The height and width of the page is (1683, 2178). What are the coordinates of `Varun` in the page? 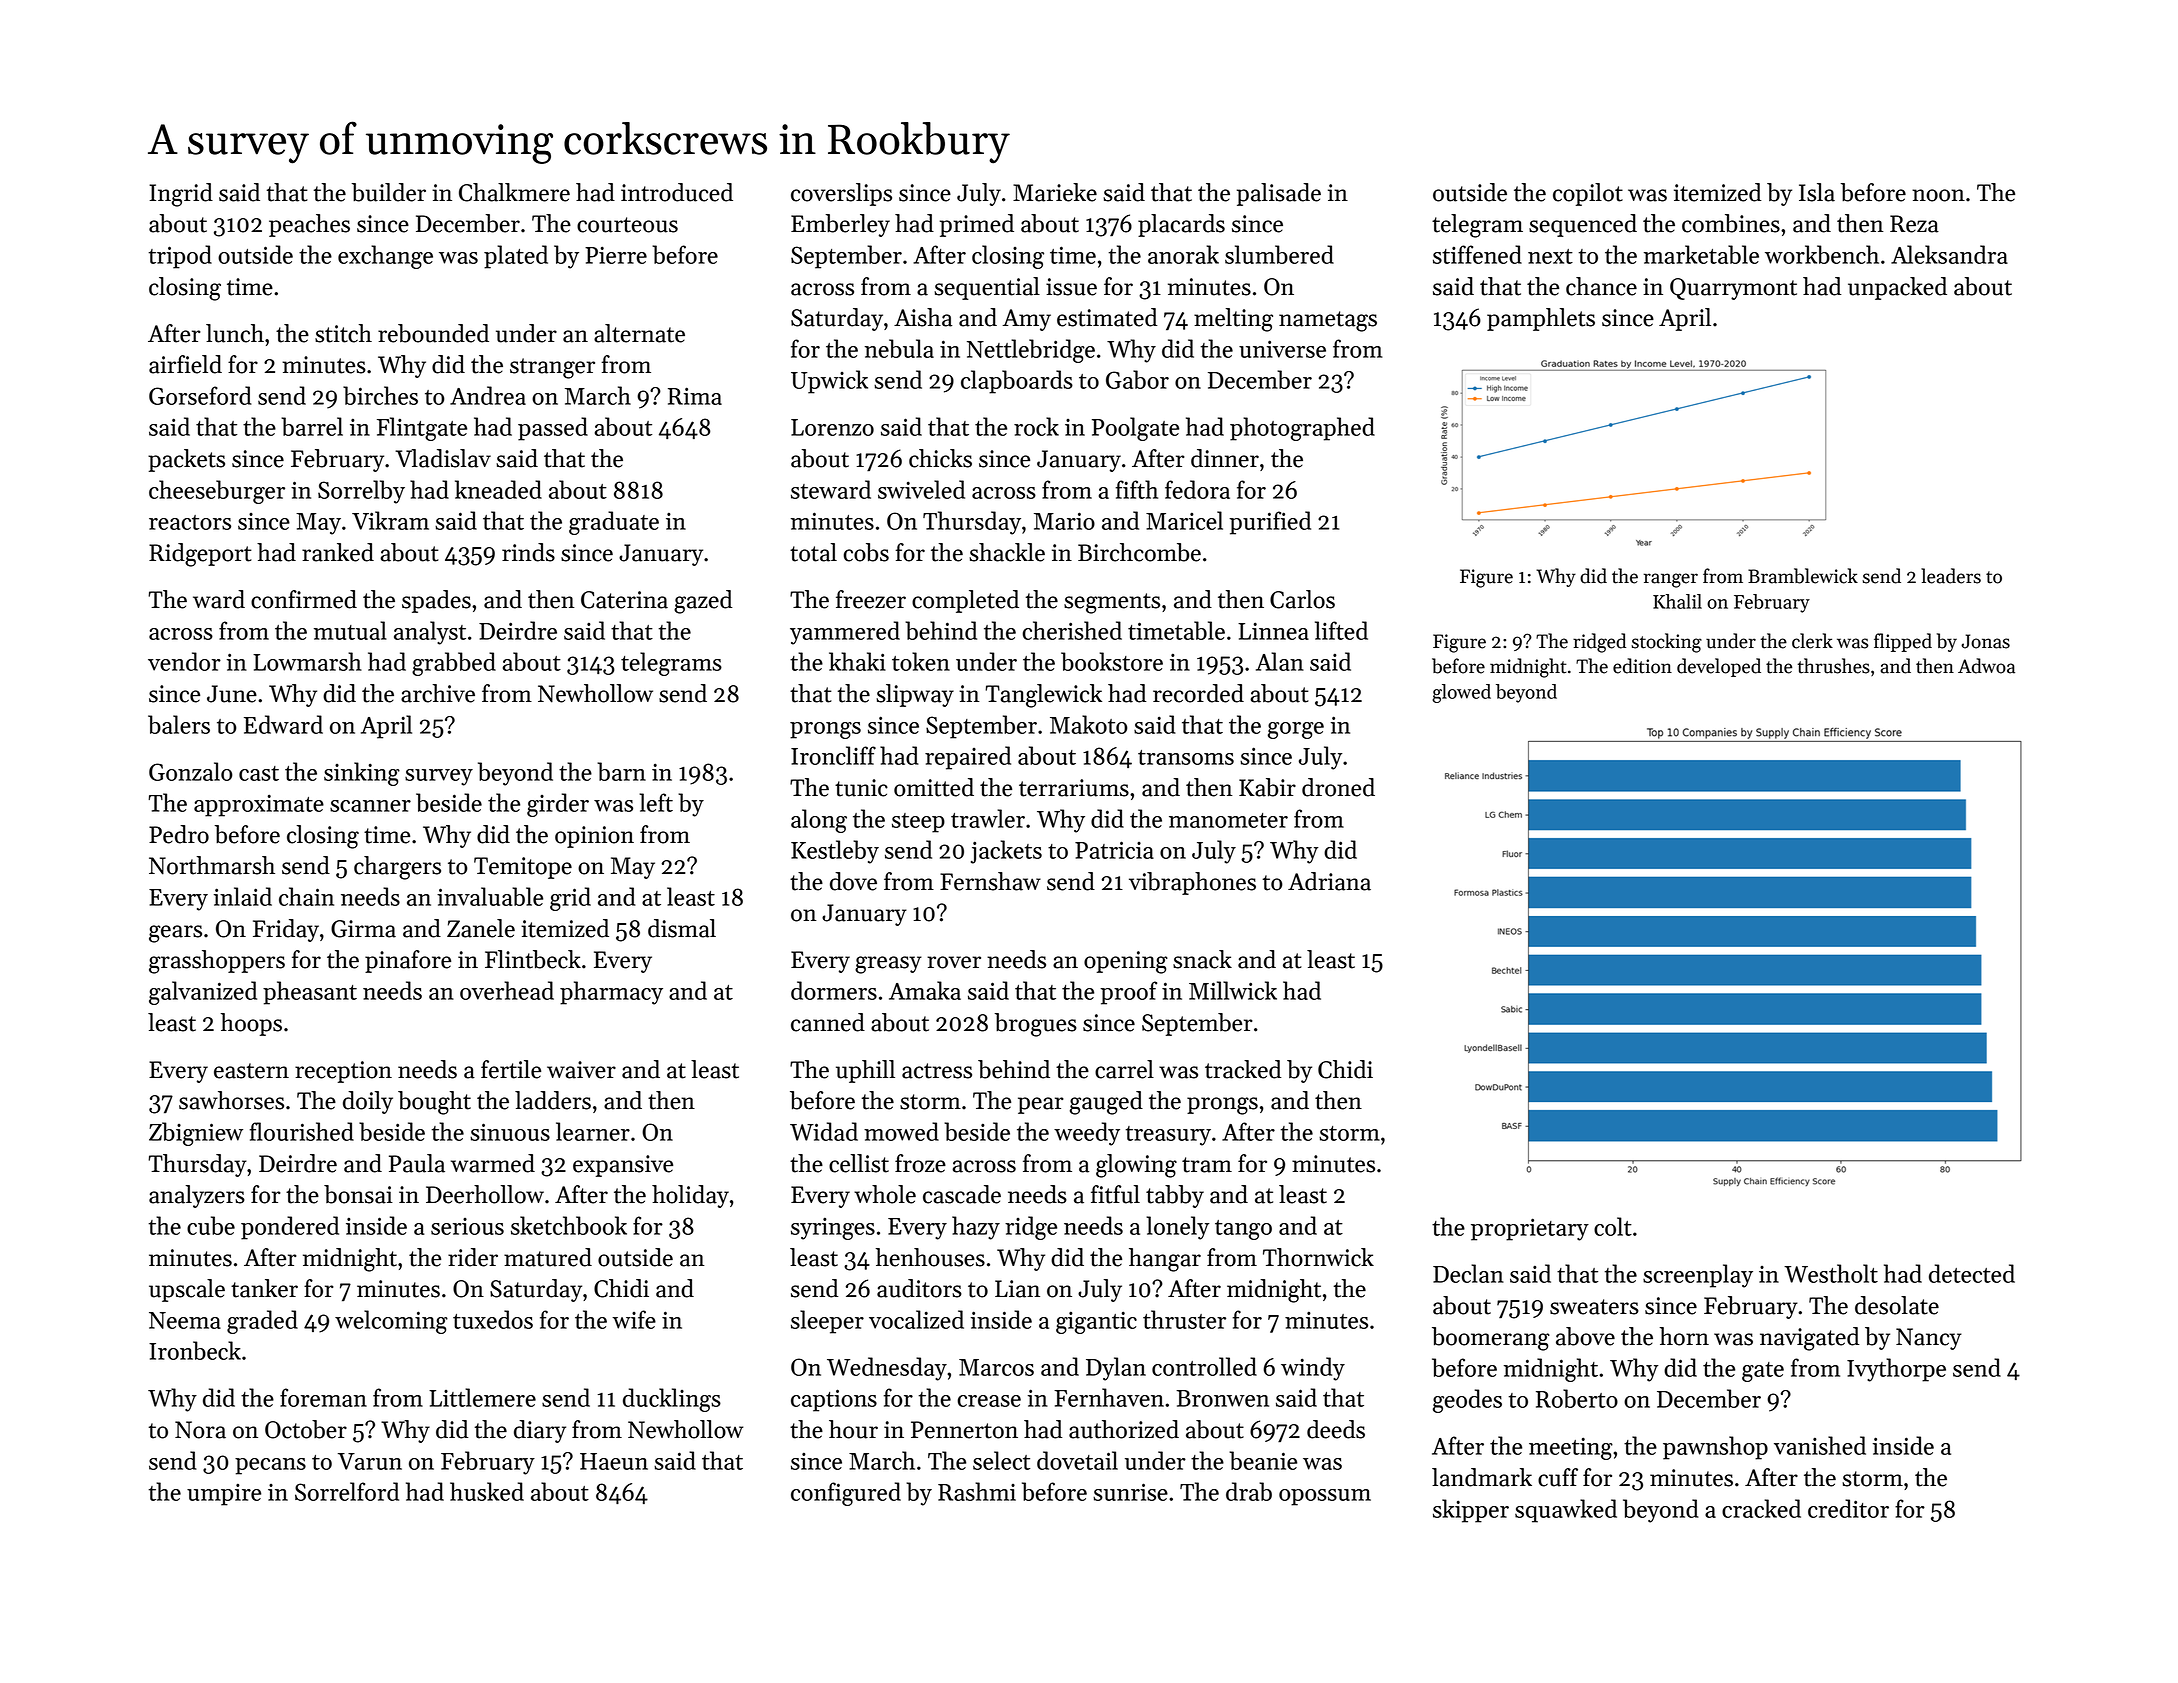 It's located at (370, 1461).
